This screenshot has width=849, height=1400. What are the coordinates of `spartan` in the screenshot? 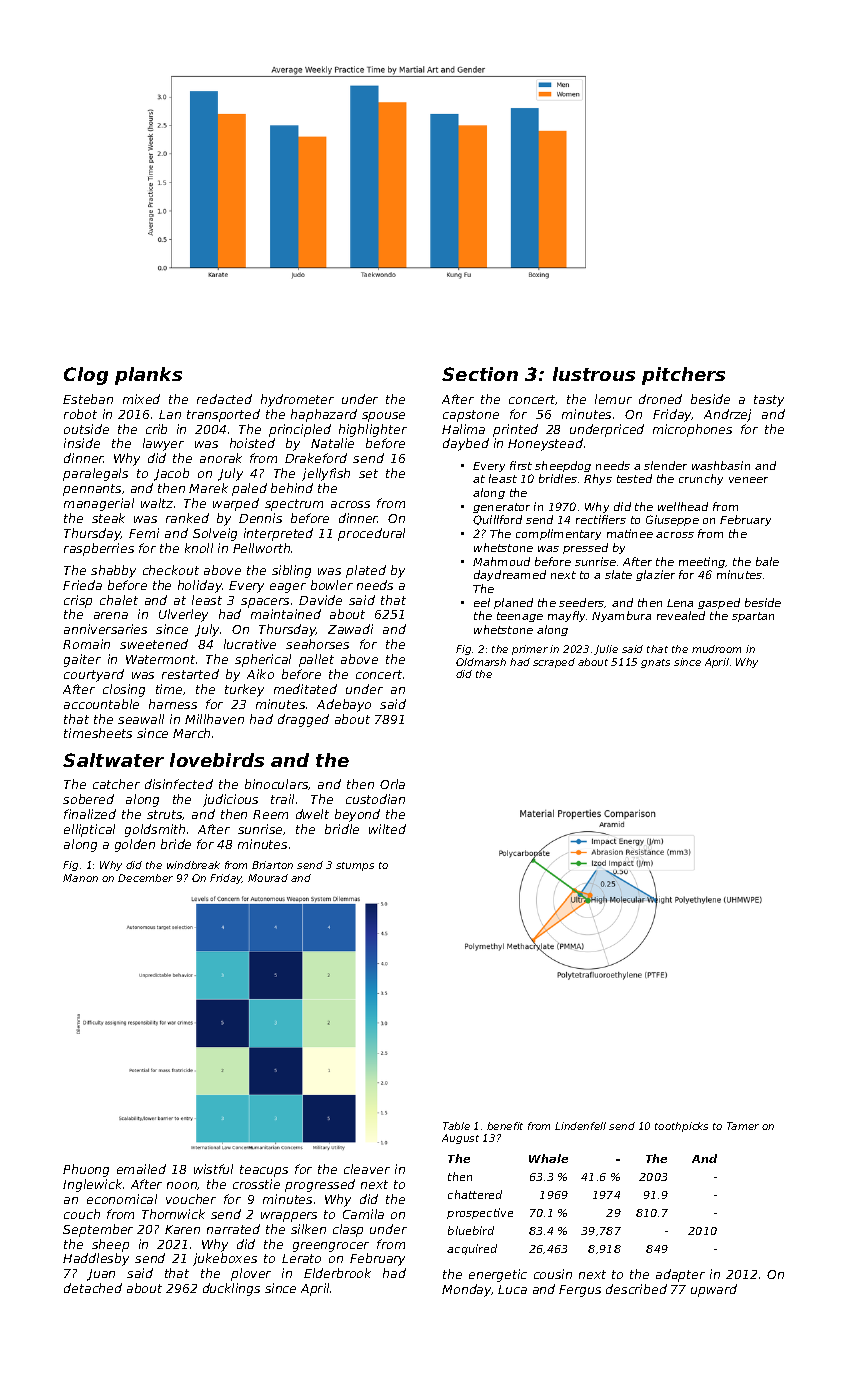 It's located at (753, 617).
